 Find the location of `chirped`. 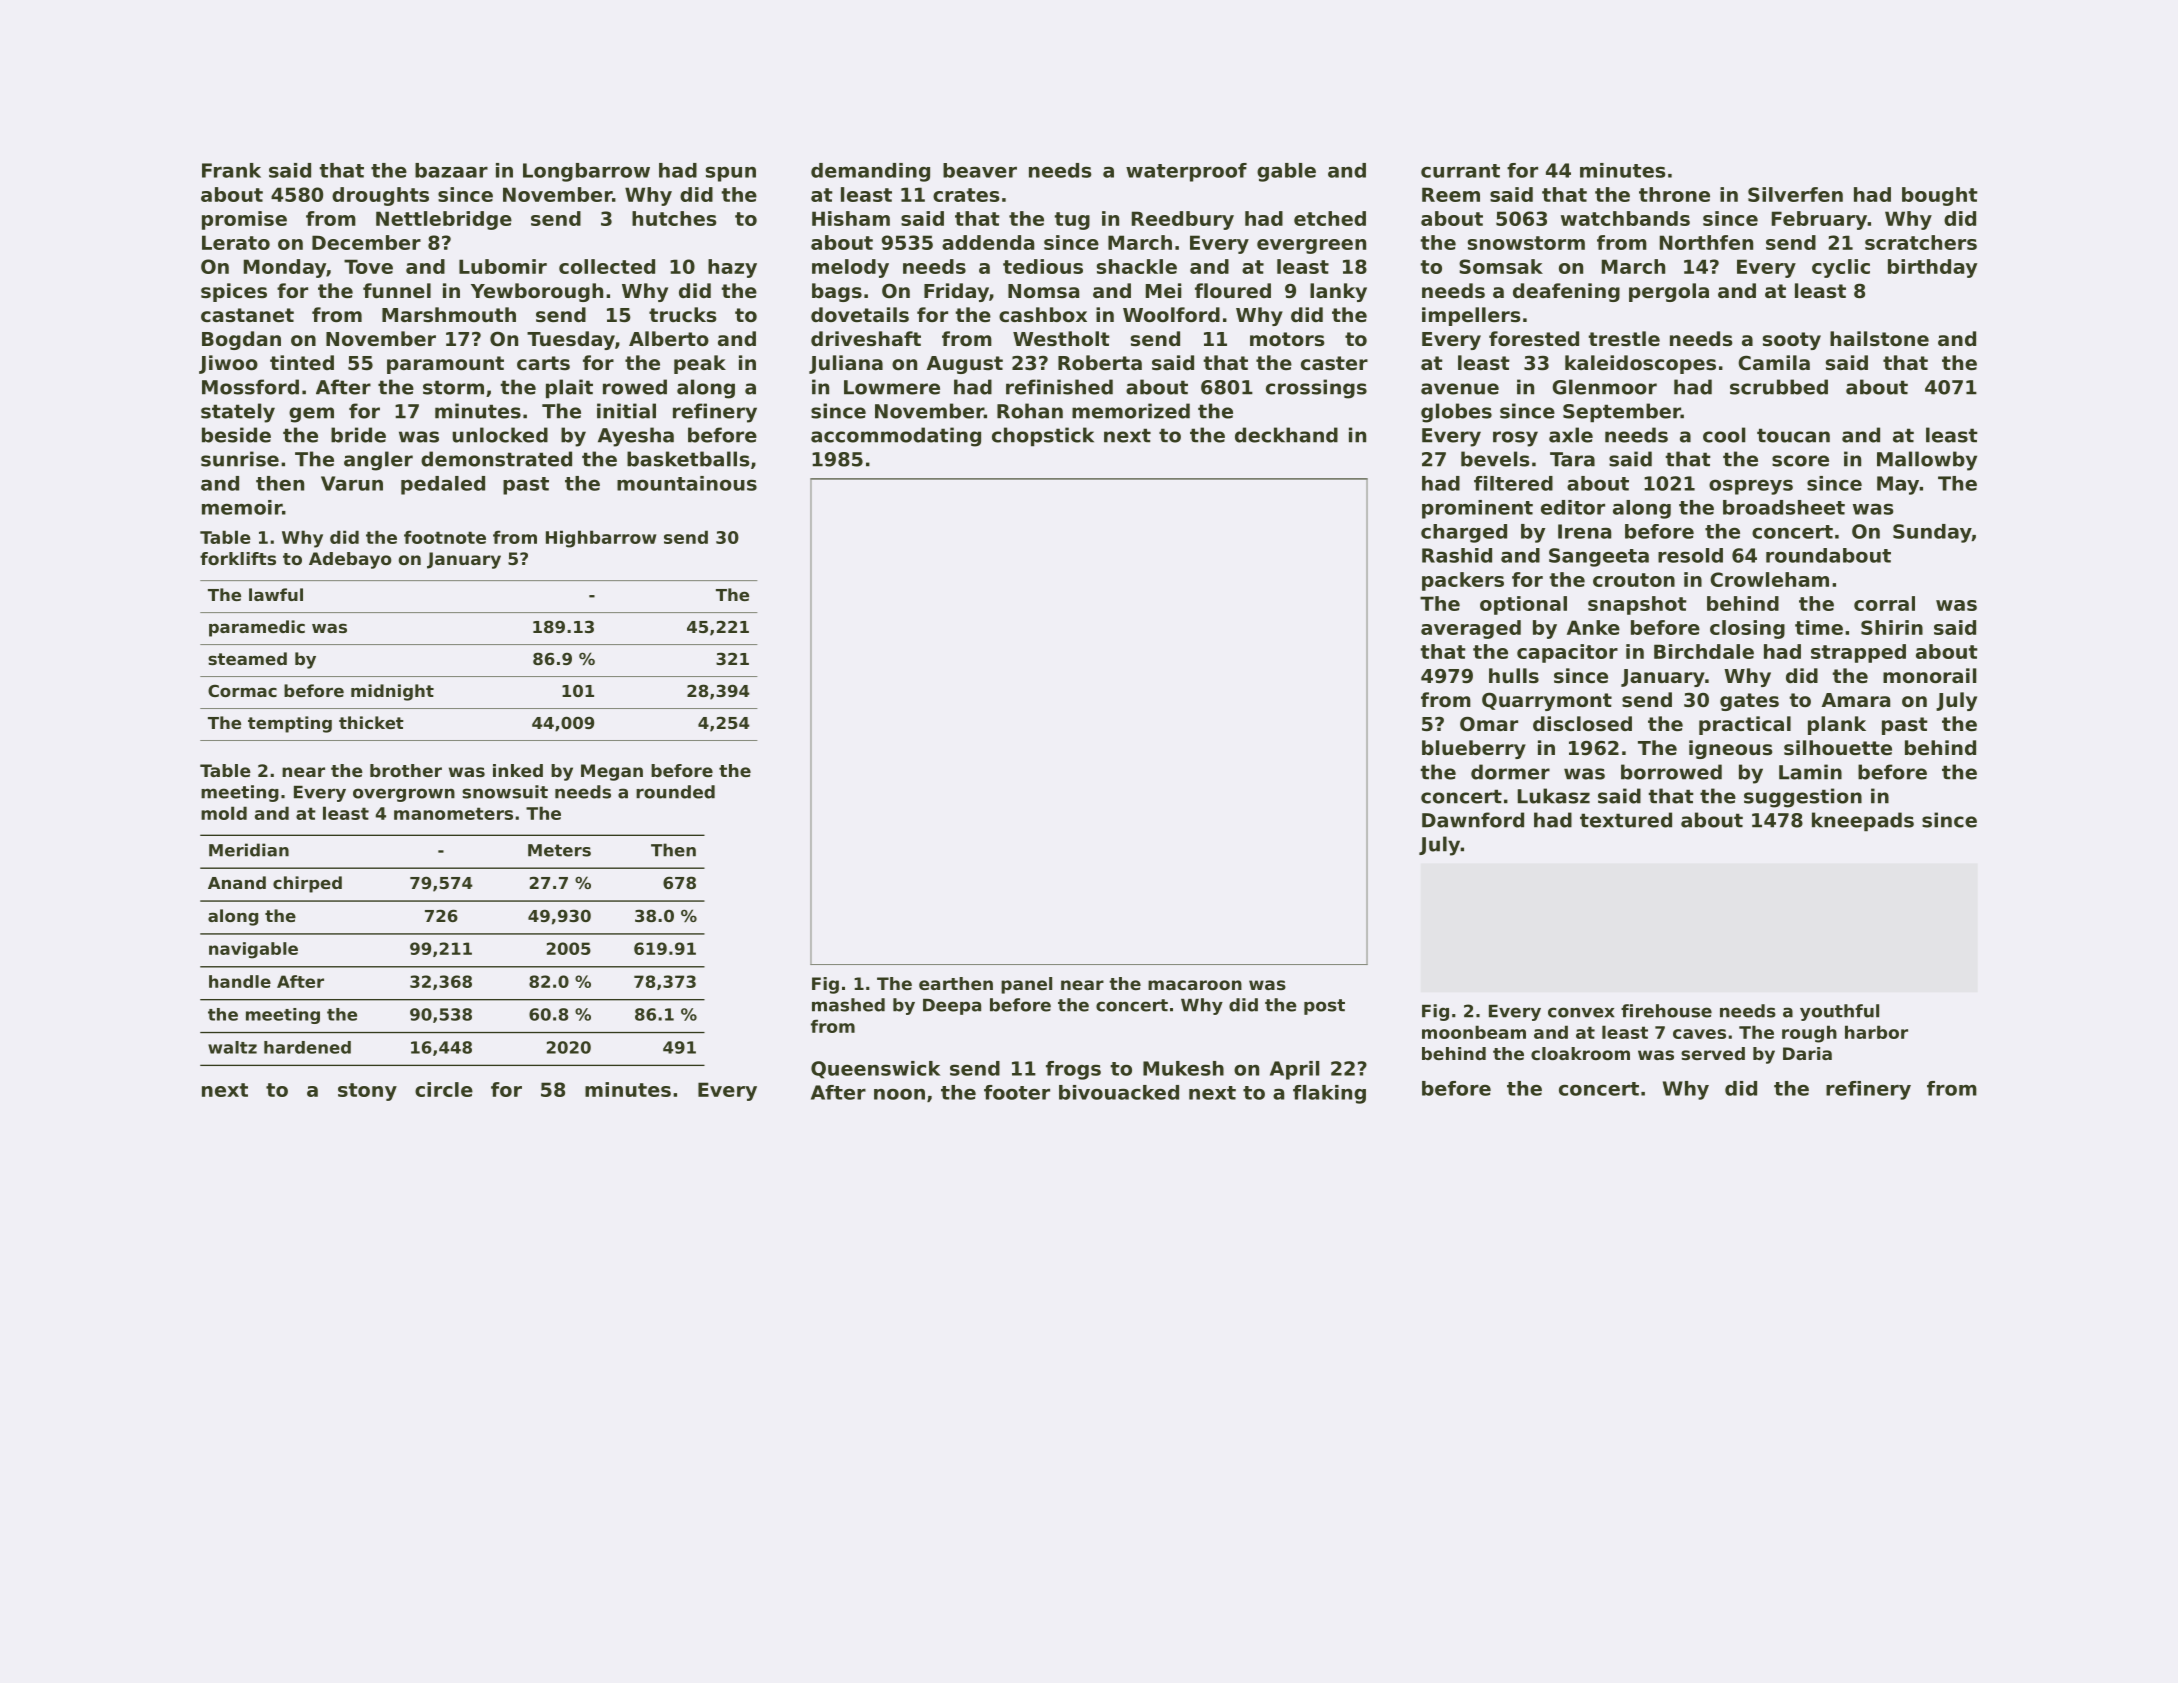

chirped is located at coordinates (307, 884).
